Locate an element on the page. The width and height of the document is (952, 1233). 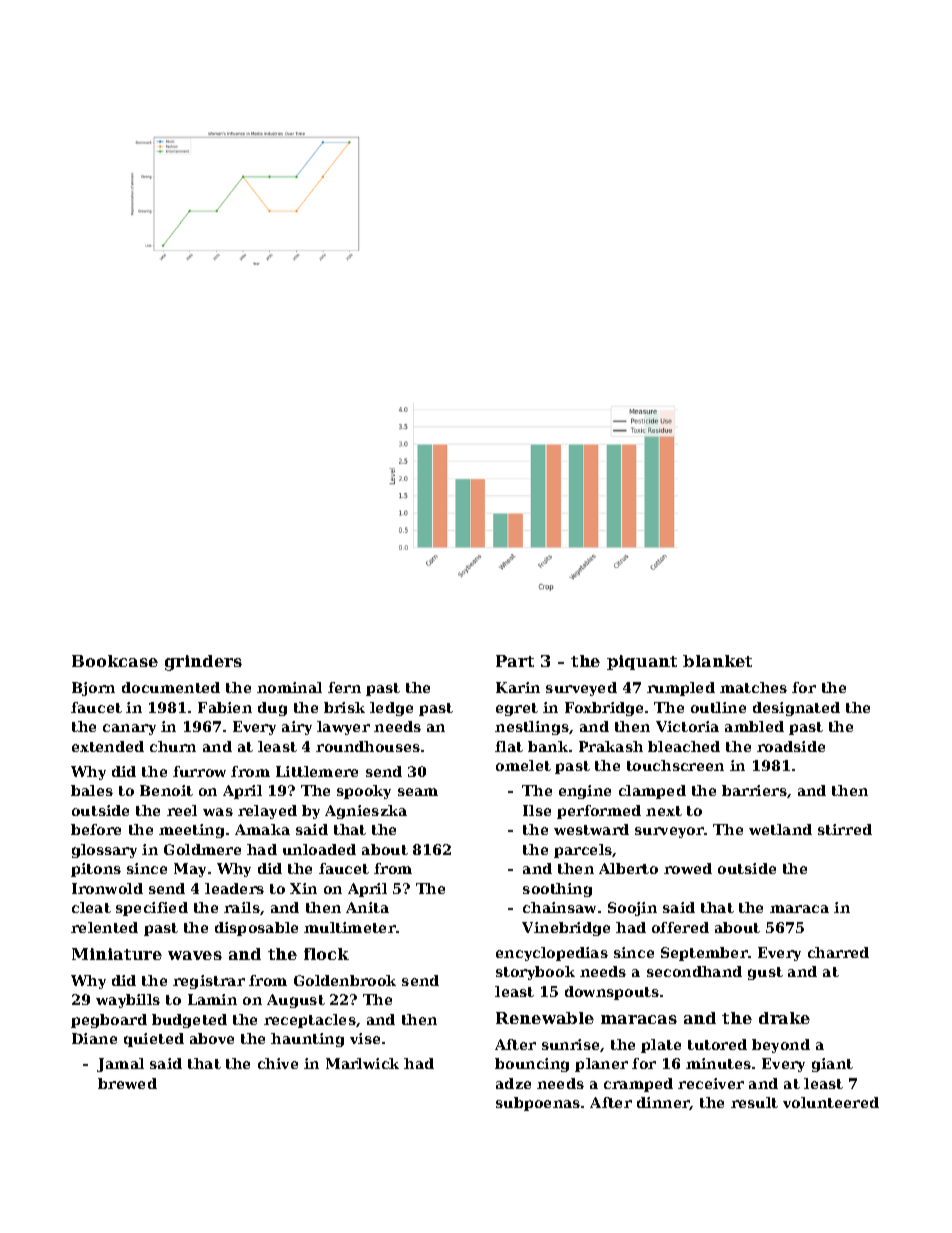
bales is located at coordinates (92, 790).
